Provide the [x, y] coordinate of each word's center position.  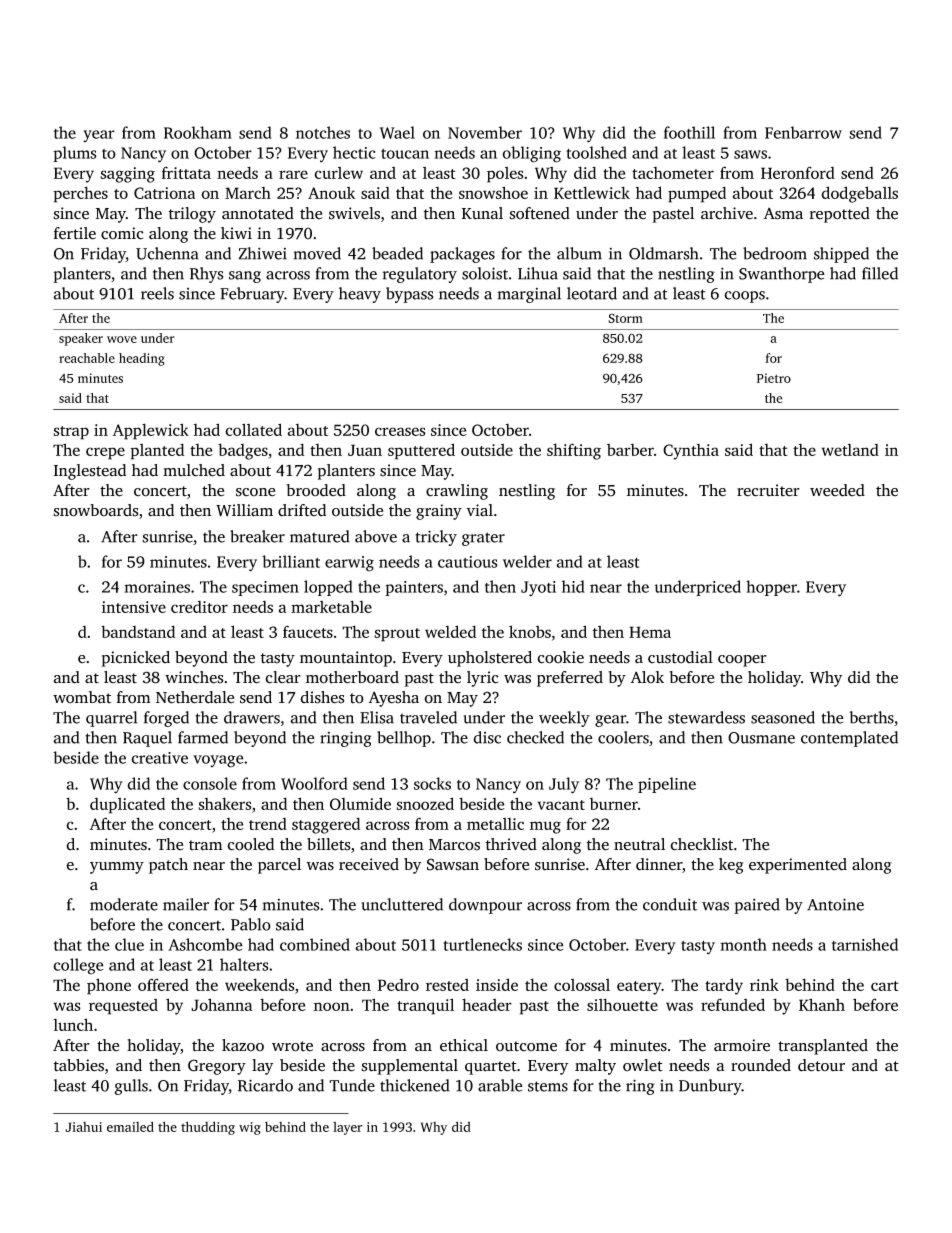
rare [293, 174]
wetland [850, 450]
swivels [354, 213]
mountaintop [346, 659]
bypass [409, 295]
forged [166, 719]
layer [347, 1128]
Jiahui [83, 1127]
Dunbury [710, 1087]
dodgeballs [859, 194]
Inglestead [90, 472]
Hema [650, 632]
